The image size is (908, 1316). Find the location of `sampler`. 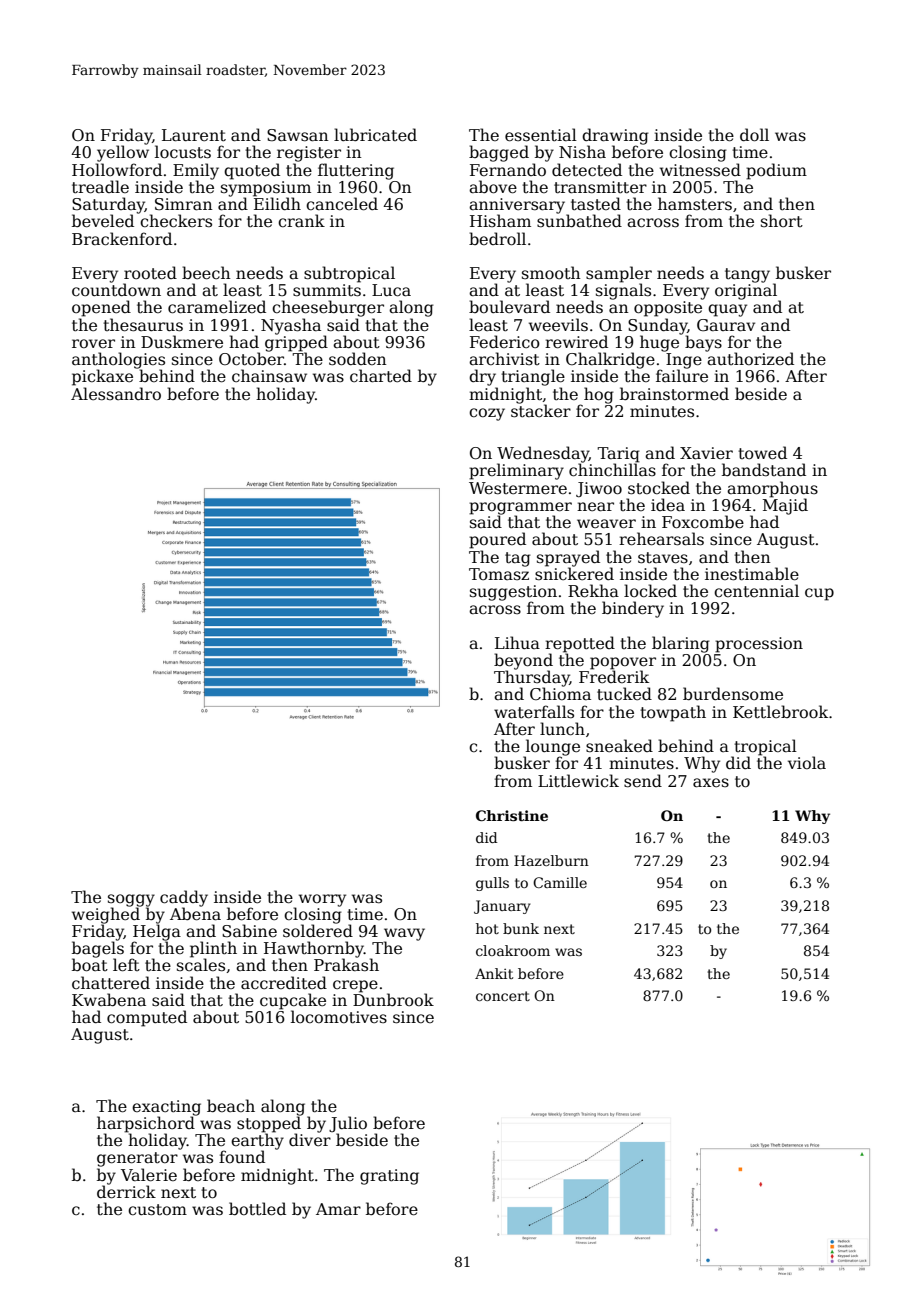

sampler is located at coordinates (619, 274).
